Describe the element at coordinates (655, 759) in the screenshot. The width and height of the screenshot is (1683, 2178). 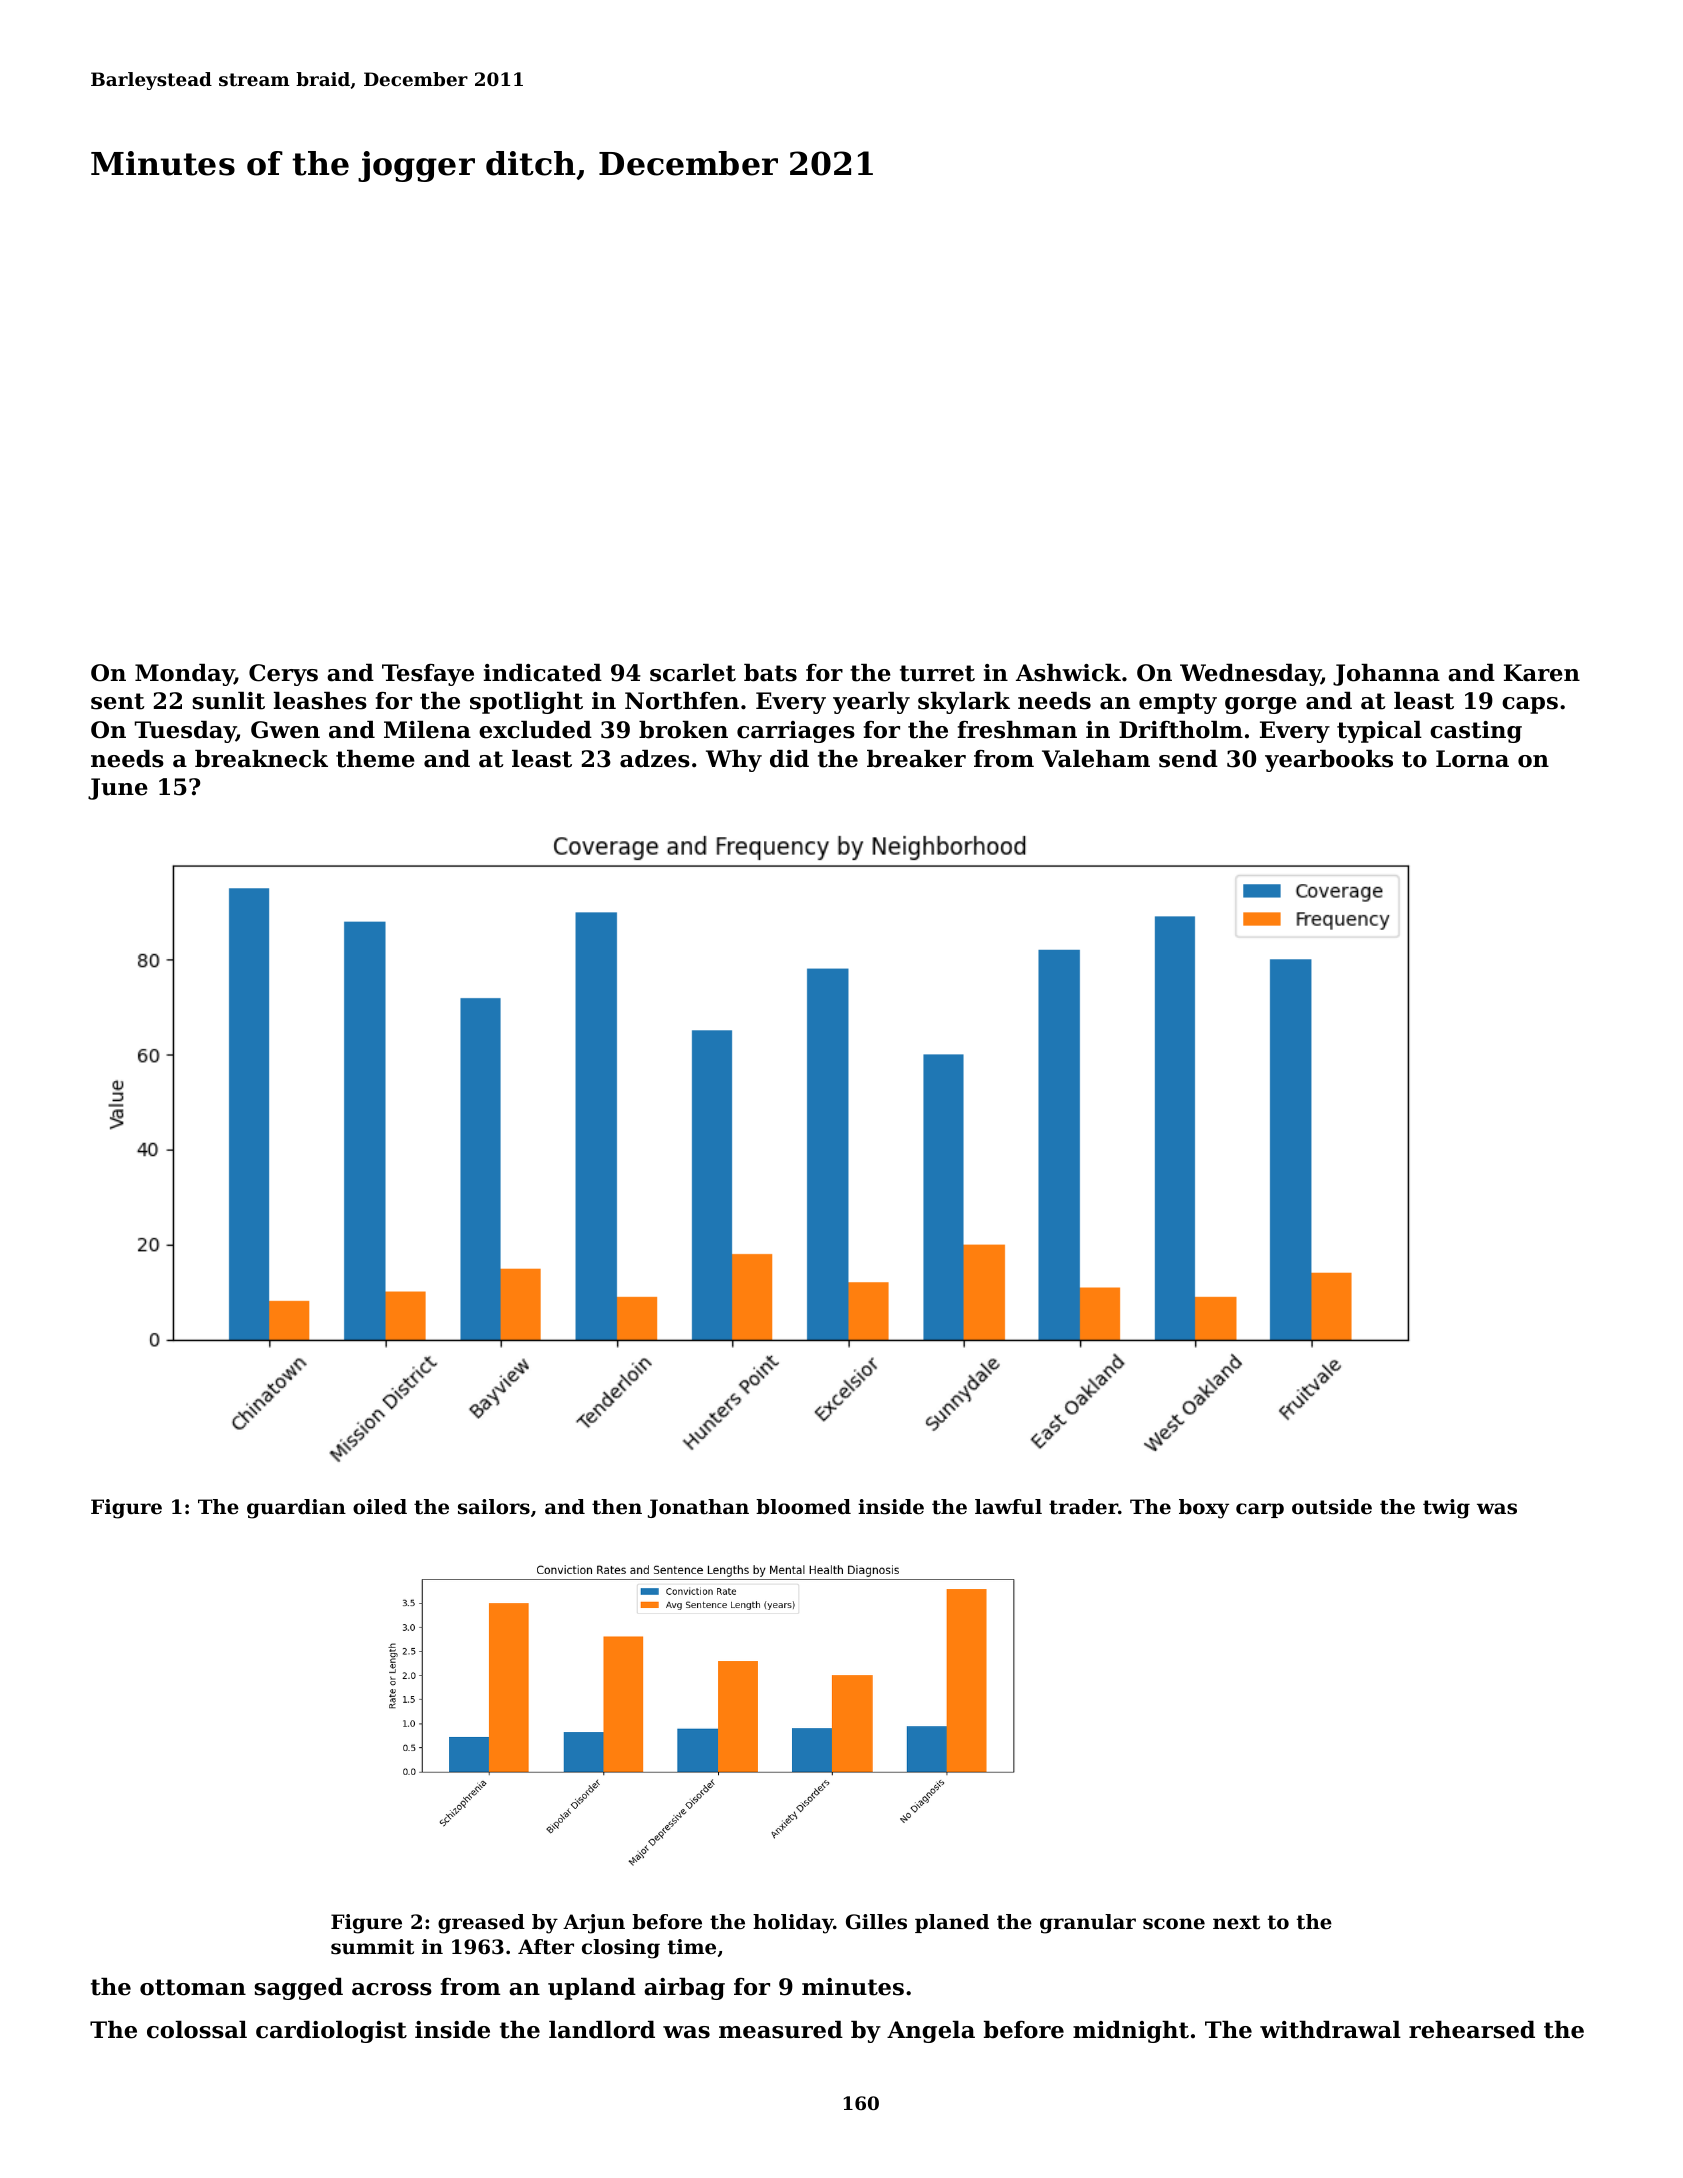
I see `adzes` at that location.
